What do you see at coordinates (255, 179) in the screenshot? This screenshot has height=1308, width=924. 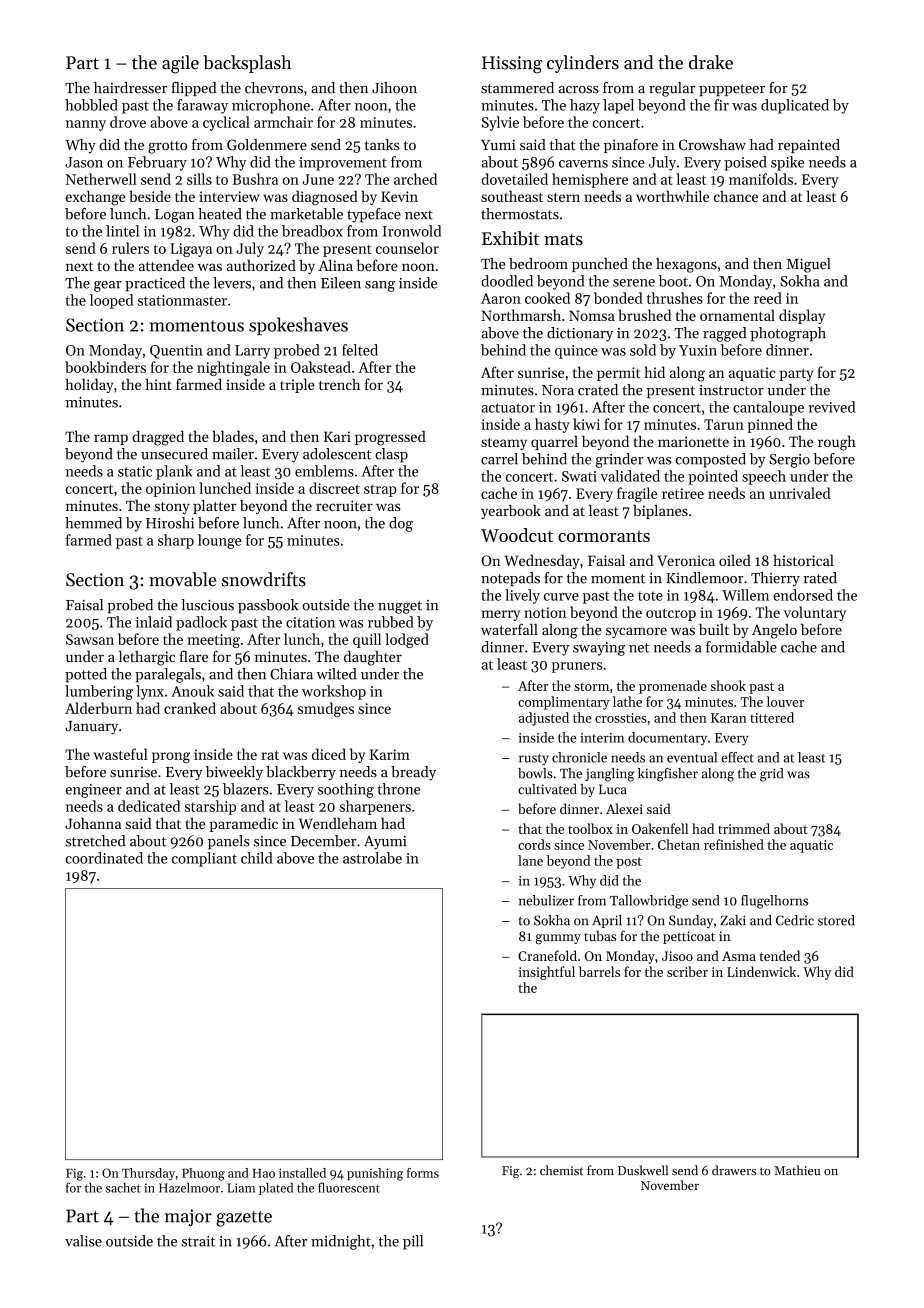 I see `Bushra` at bounding box center [255, 179].
